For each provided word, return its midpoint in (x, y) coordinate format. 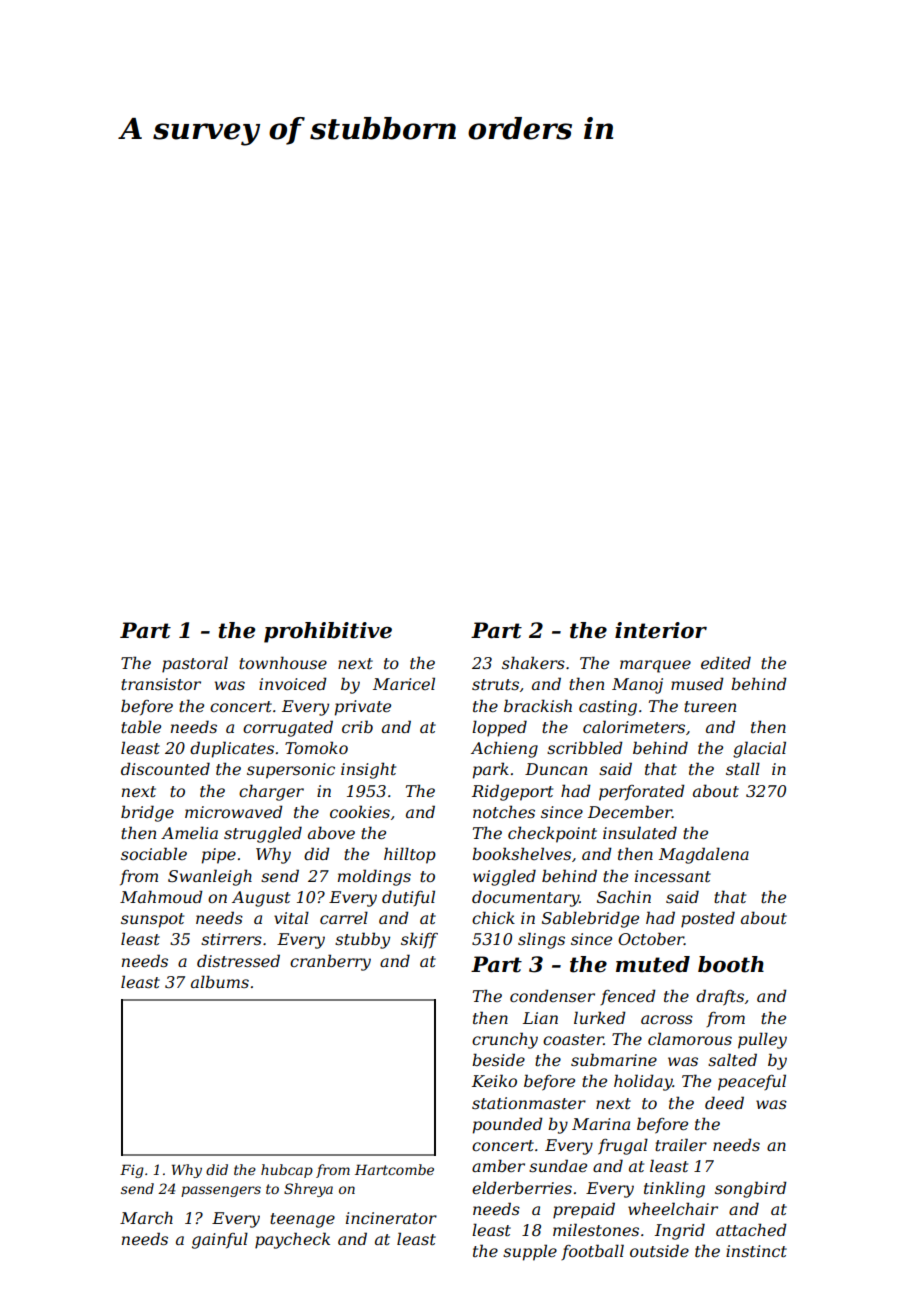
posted (708, 919)
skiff (419, 940)
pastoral (195, 664)
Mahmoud (161, 896)
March (146, 1217)
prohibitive (328, 632)
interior (661, 630)
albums (220, 981)
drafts (720, 997)
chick (493, 917)
